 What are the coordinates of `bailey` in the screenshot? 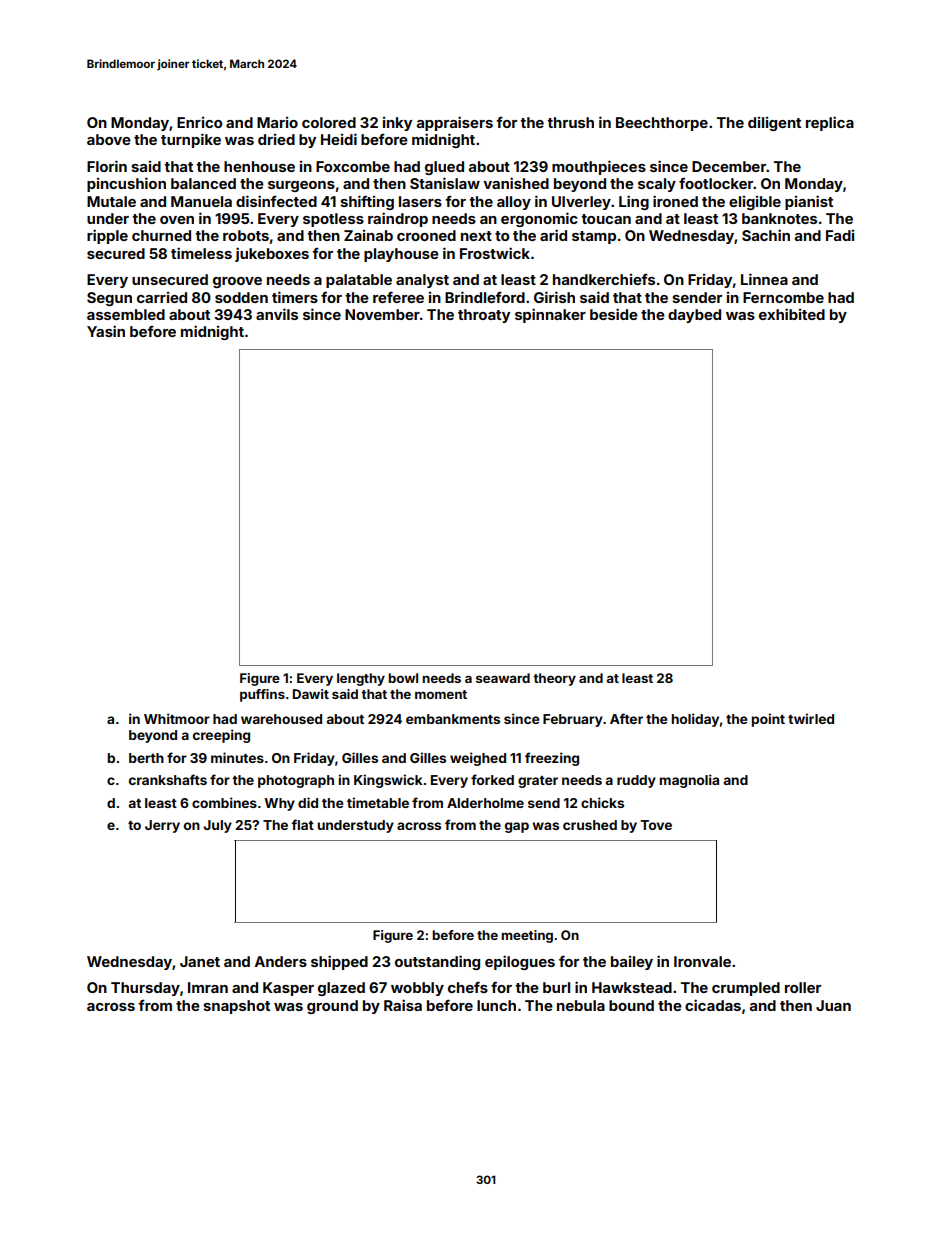 It's located at (632, 963).
